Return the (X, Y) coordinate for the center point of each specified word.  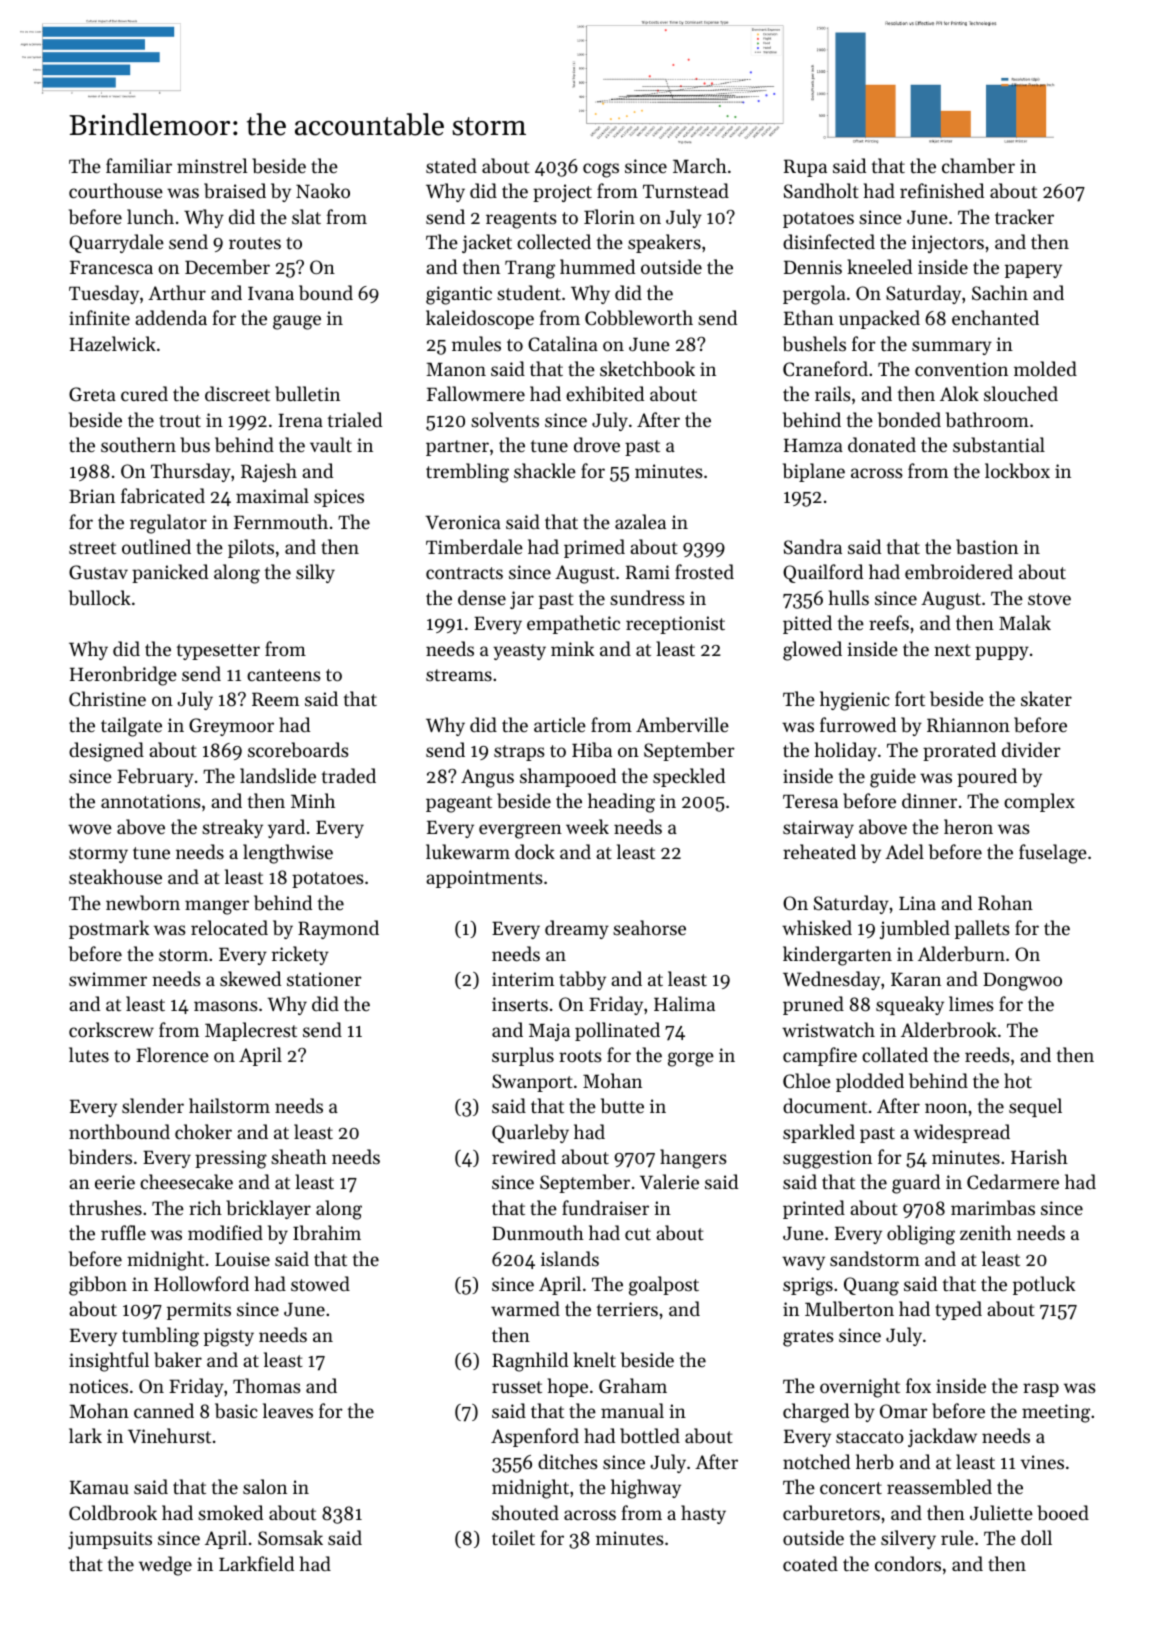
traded (349, 775)
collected (554, 241)
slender (153, 1105)
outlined (156, 546)
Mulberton (849, 1309)
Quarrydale (116, 243)
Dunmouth (538, 1232)
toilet (513, 1537)
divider (1031, 749)
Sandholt (821, 191)
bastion (987, 547)
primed (594, 548)
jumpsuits (110, 1540)
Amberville (682, 725)
